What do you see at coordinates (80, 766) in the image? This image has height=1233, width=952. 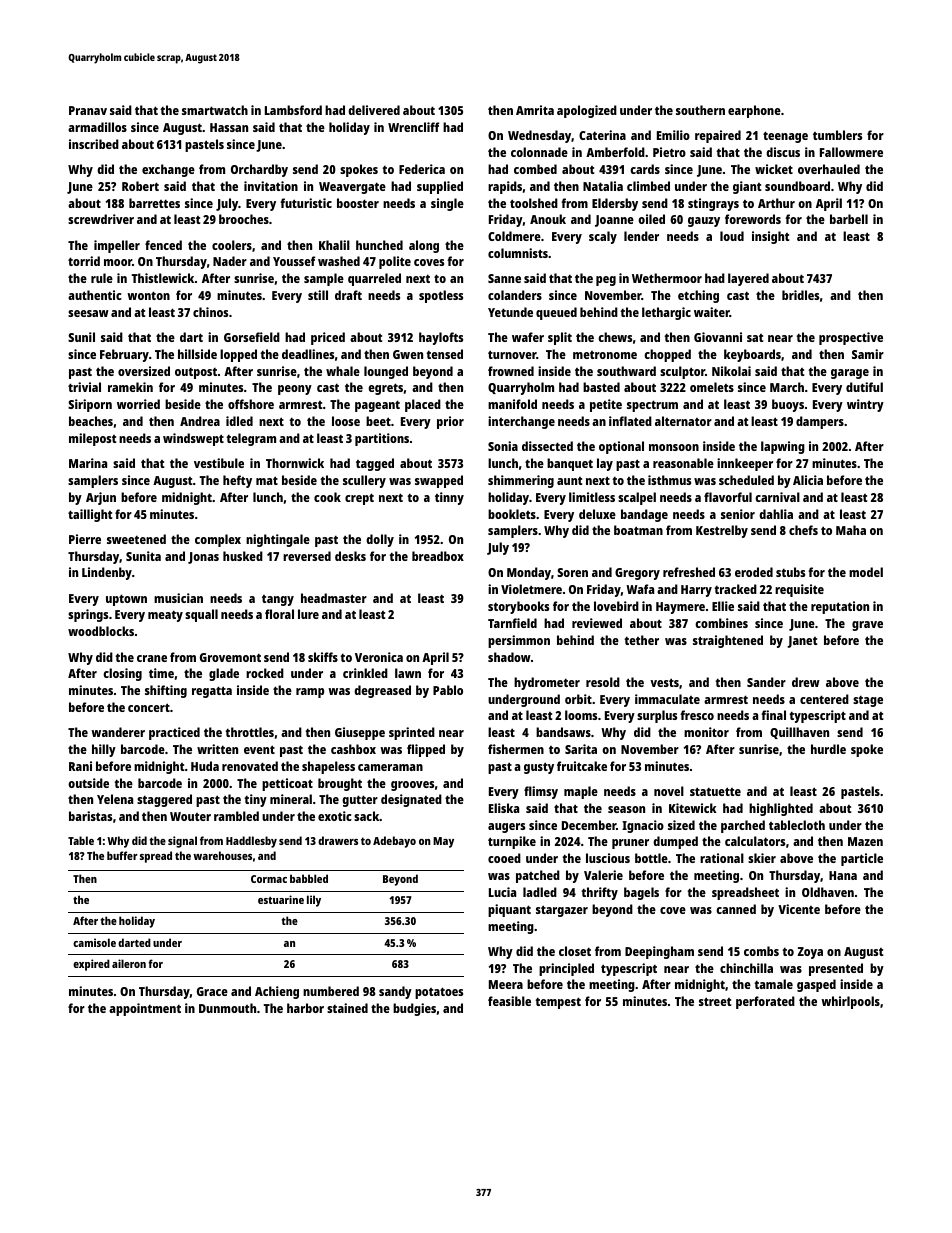 I see `Rani` at bounding box center [80, 766].
